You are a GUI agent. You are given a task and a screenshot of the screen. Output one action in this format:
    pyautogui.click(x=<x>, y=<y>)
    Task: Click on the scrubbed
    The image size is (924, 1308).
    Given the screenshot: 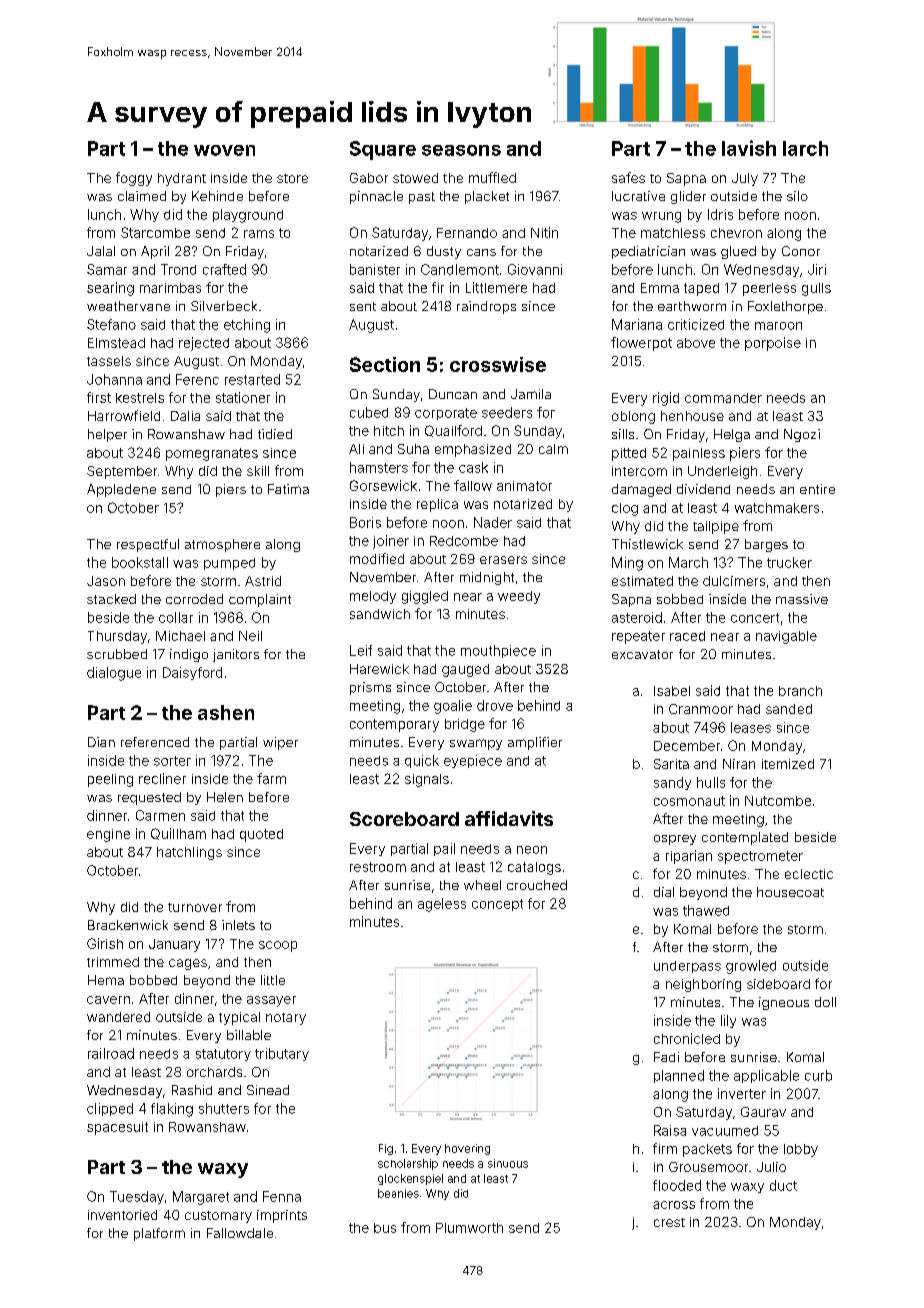 What is the action you would take?
    pyautogui.click(x=117, y=654)
